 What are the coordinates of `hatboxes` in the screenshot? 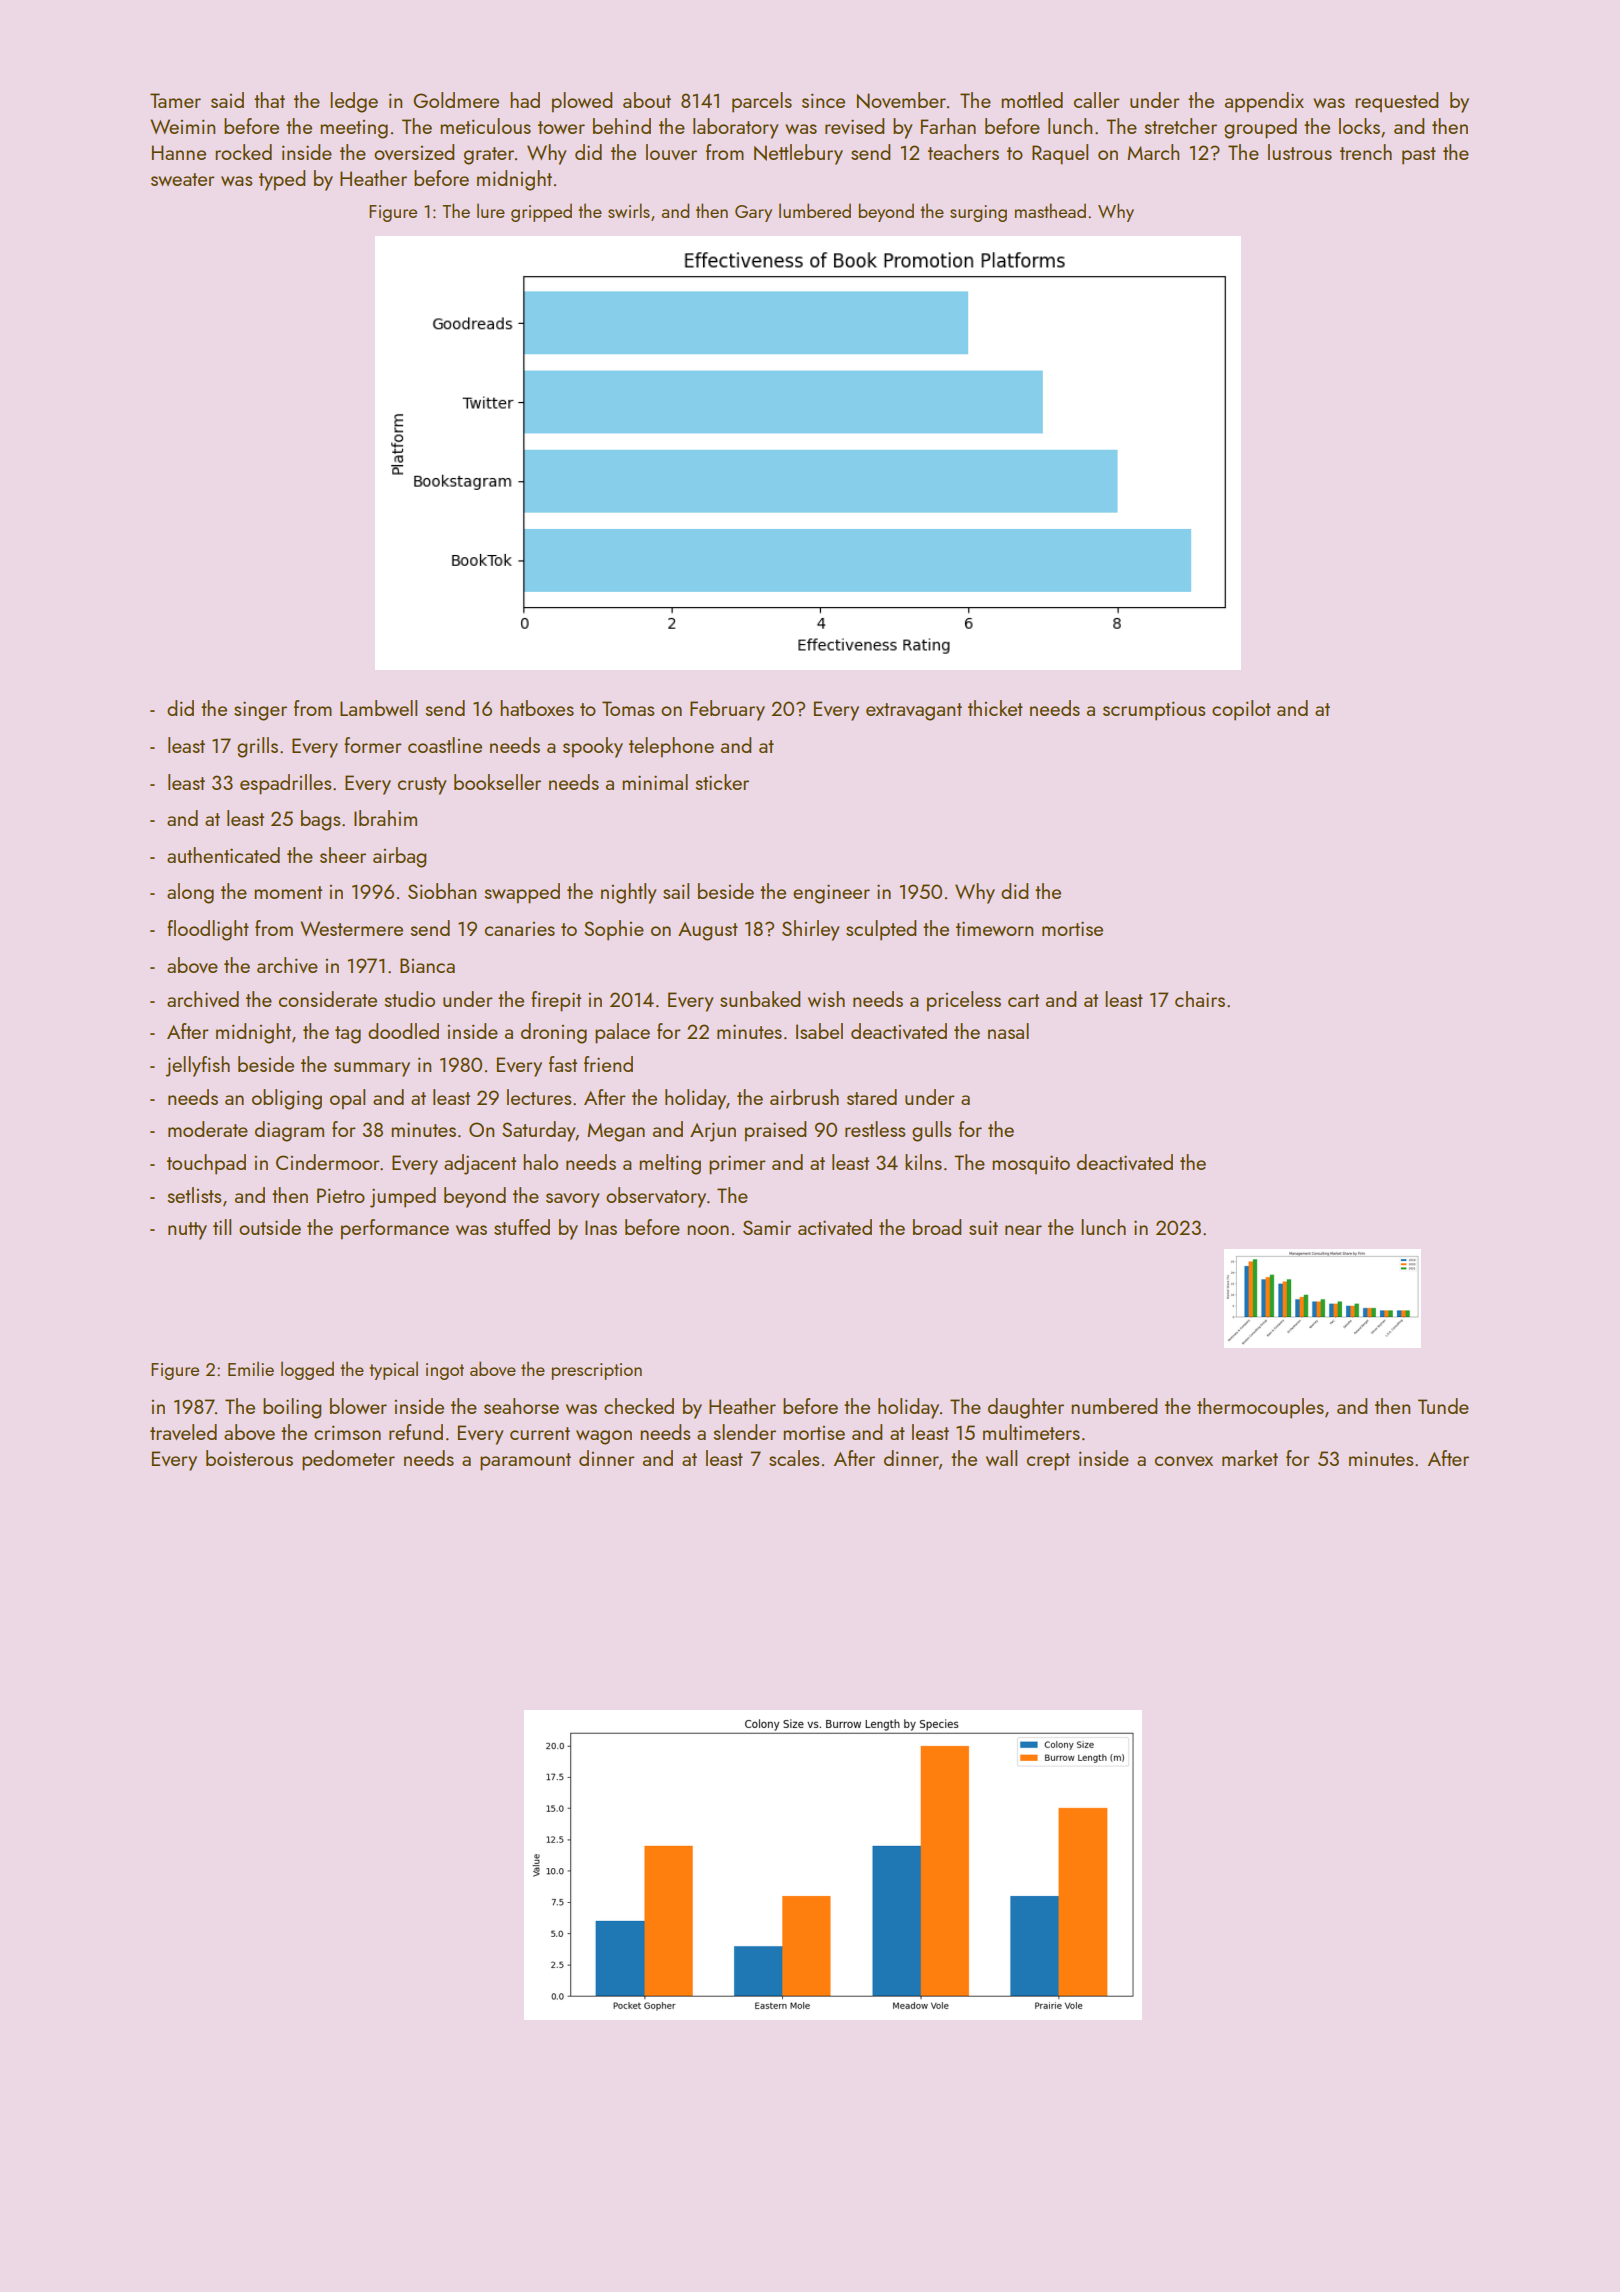 It's located at (537, 708).
